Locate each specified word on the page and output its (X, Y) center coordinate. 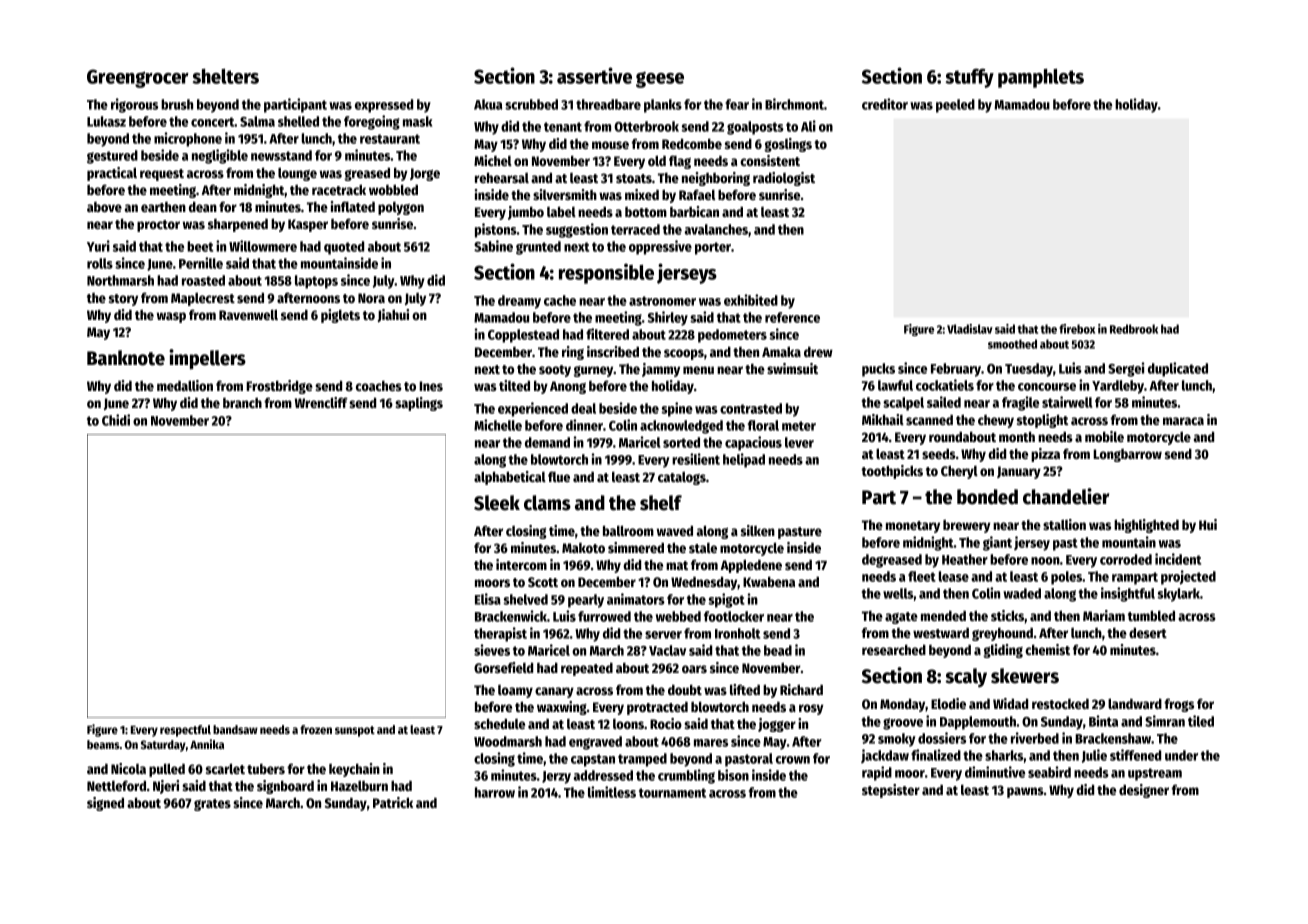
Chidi (116, 420)
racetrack (339, 189)
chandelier (1066, 496)
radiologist (784, 179)
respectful (185, 731)
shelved (525, 599)
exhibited (751, 300)
